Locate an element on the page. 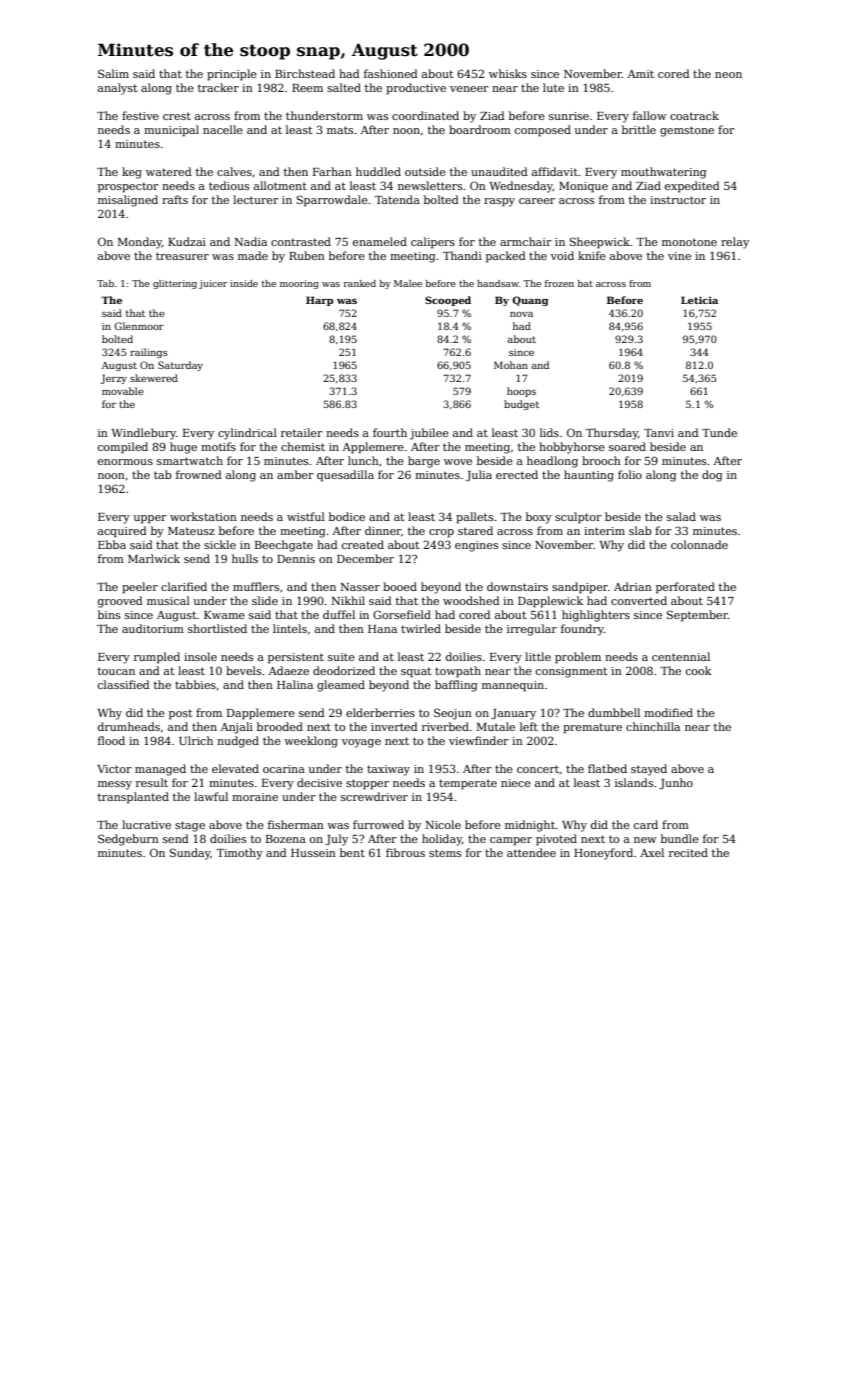  inverted is located at coordinates (394, 726).
